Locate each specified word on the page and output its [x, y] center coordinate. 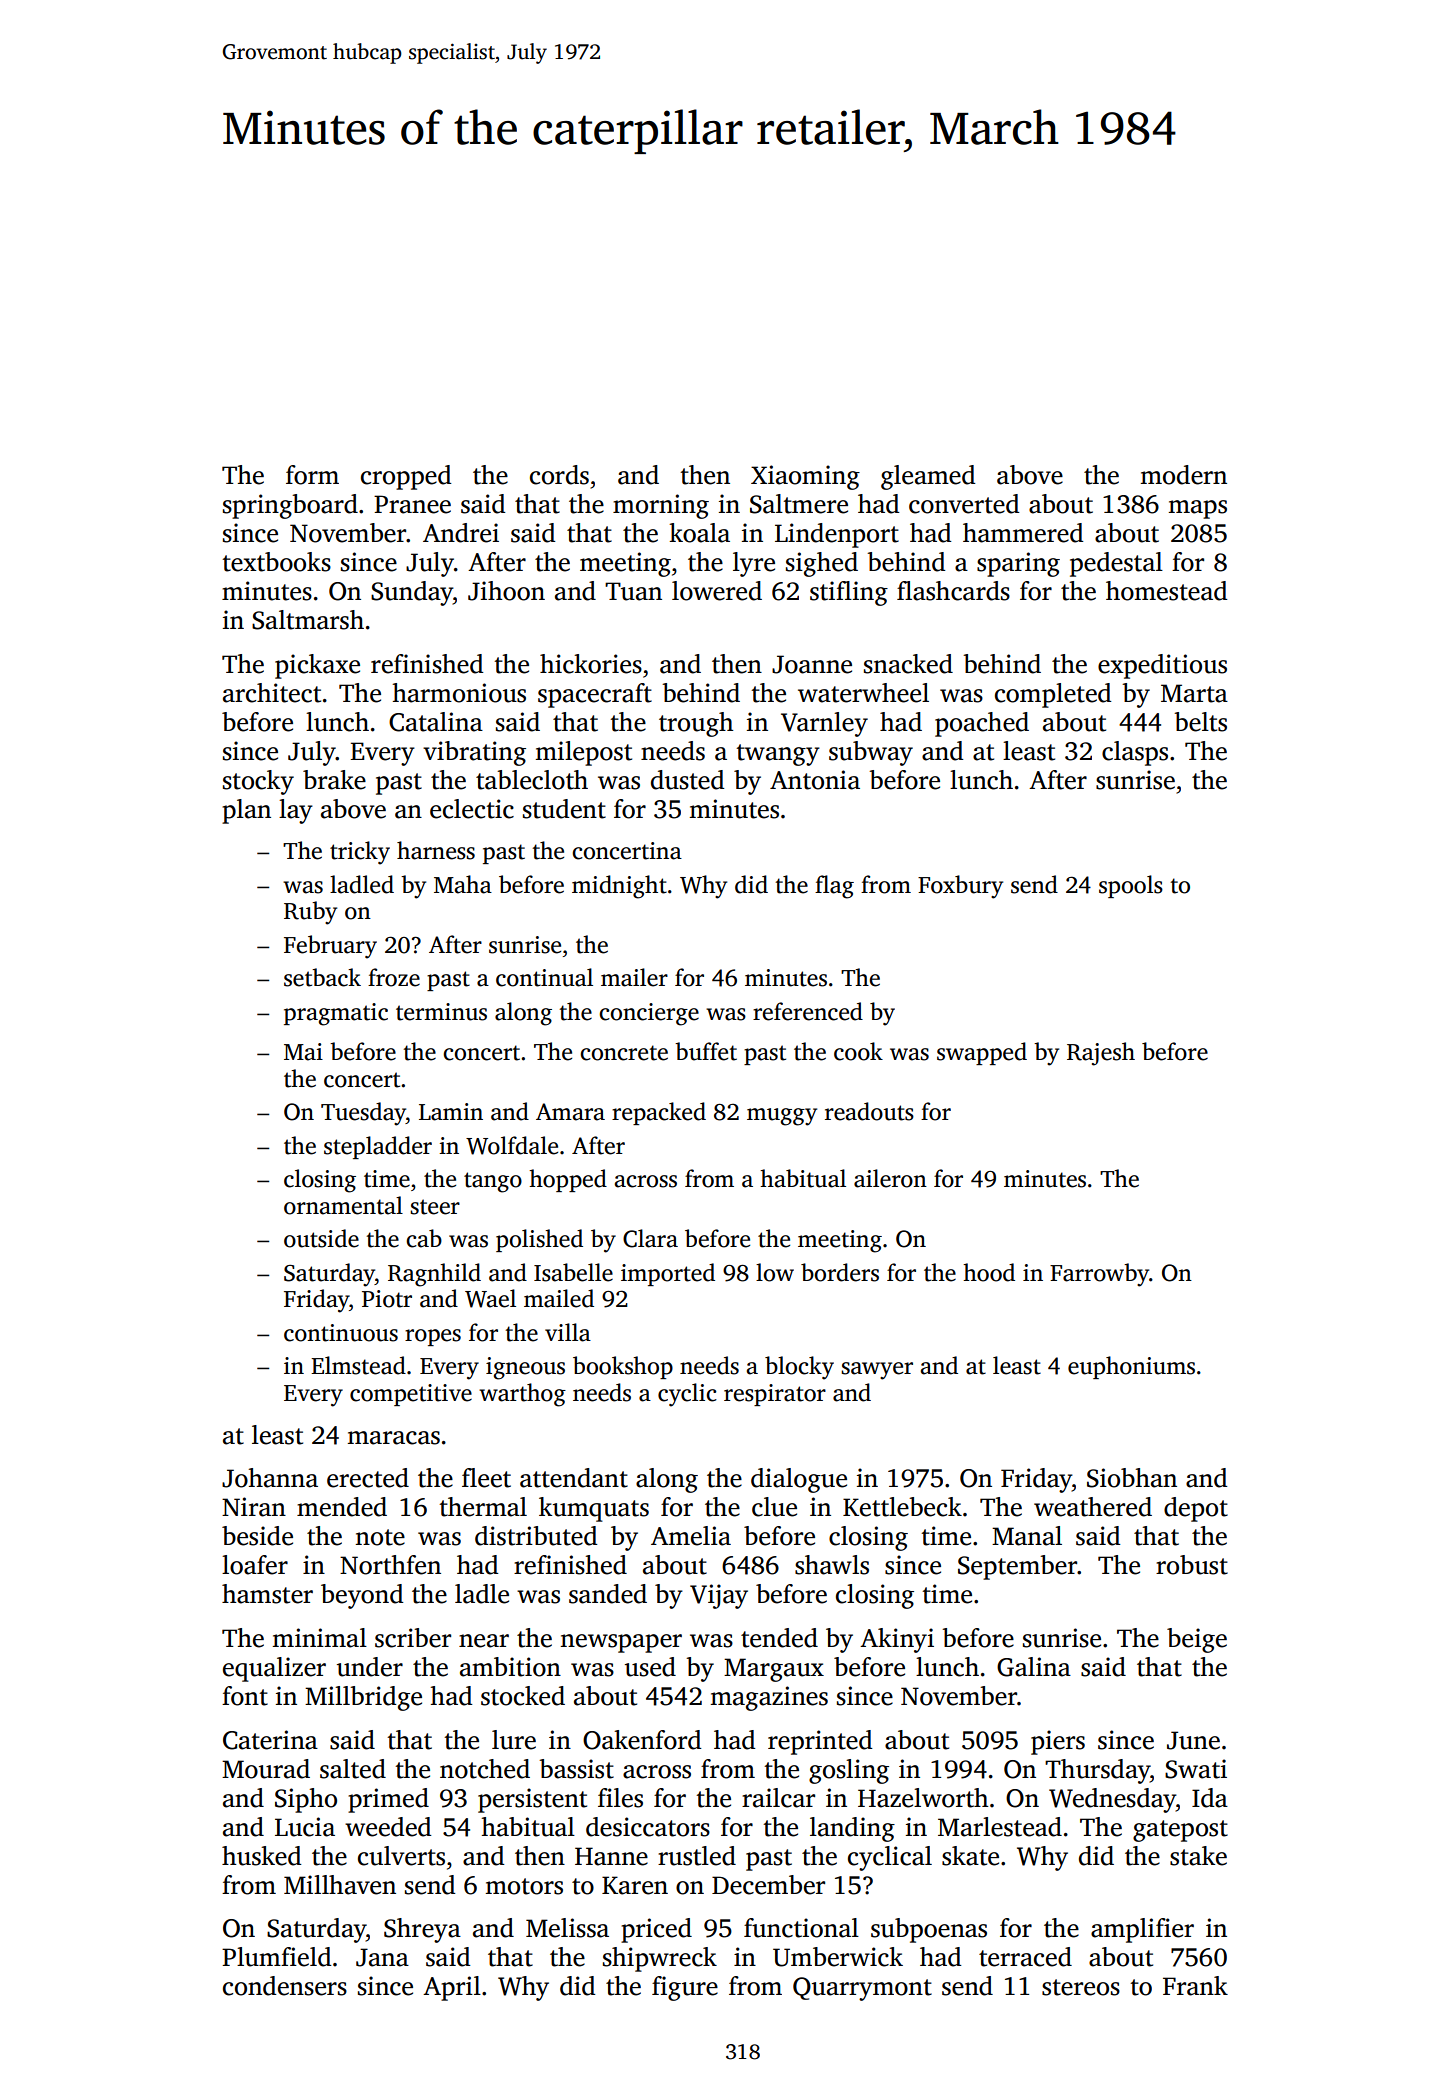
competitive [411, 1395]
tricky [360, 853]
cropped [406, 477]
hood [989, 1272]
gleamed [928, 477]
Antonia [815, 780]
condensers [285, 1986]
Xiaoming [805, 477]
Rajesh [1101, 1054]
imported [668, 1274]
